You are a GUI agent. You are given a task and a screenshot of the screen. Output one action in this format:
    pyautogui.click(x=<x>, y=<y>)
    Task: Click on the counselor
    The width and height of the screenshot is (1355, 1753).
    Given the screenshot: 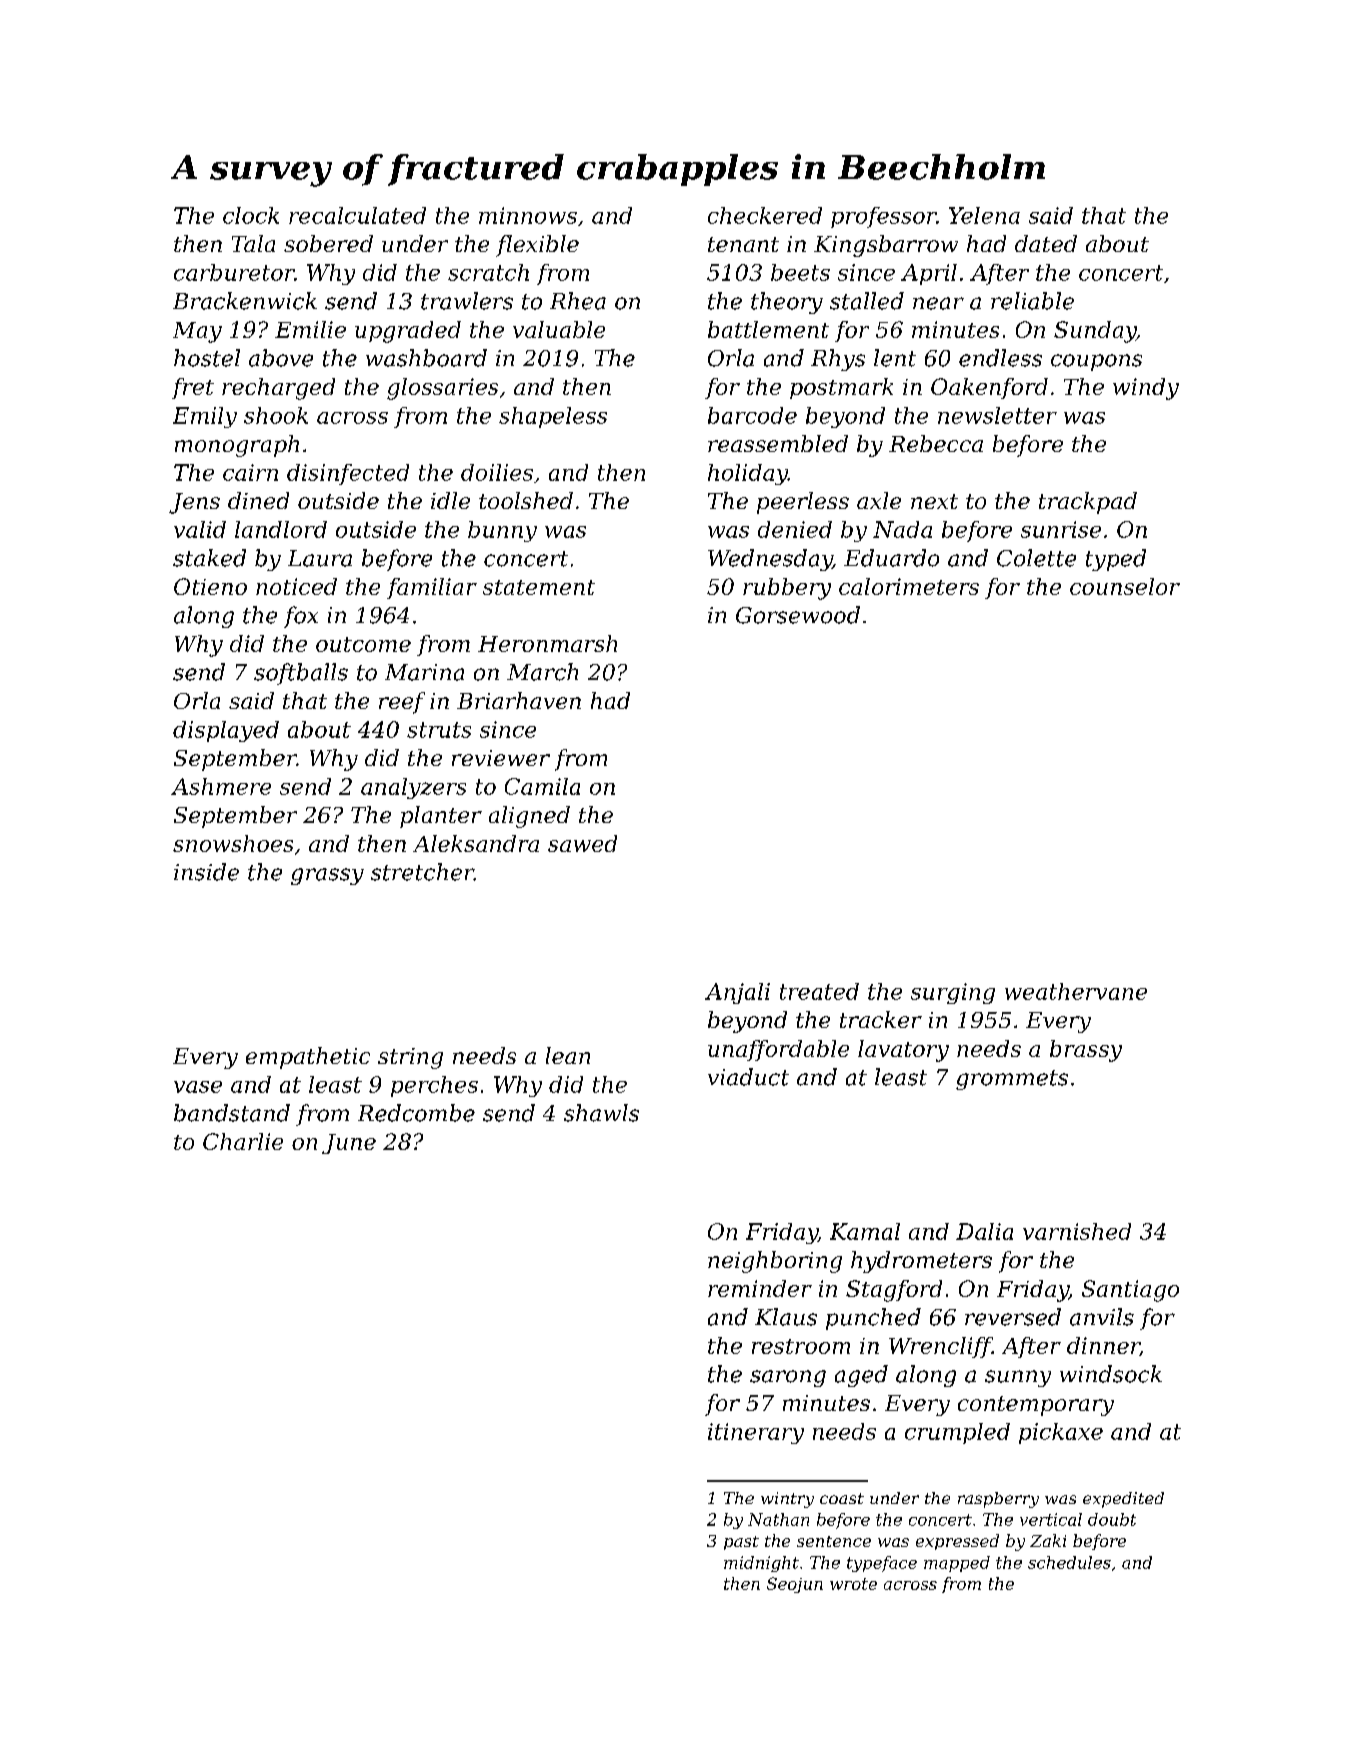 What is the action you would take?
    pyautogui.click(x=1125, y=586)
